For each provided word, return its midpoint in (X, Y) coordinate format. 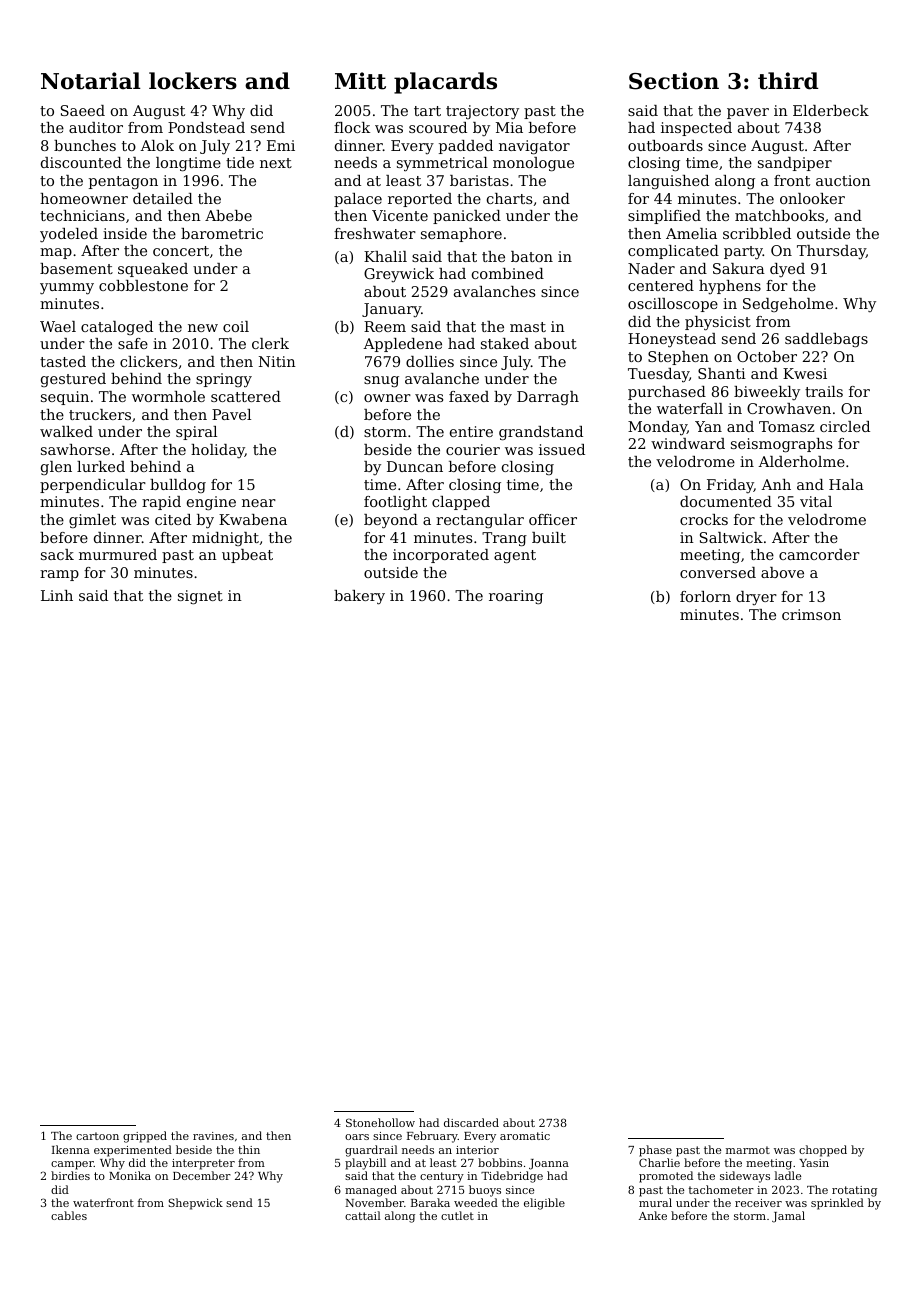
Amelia (691, 233)
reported (420, 200)
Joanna (549, 1164)
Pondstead (206, 127)
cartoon (97, 1136)
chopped (823, 1151)
